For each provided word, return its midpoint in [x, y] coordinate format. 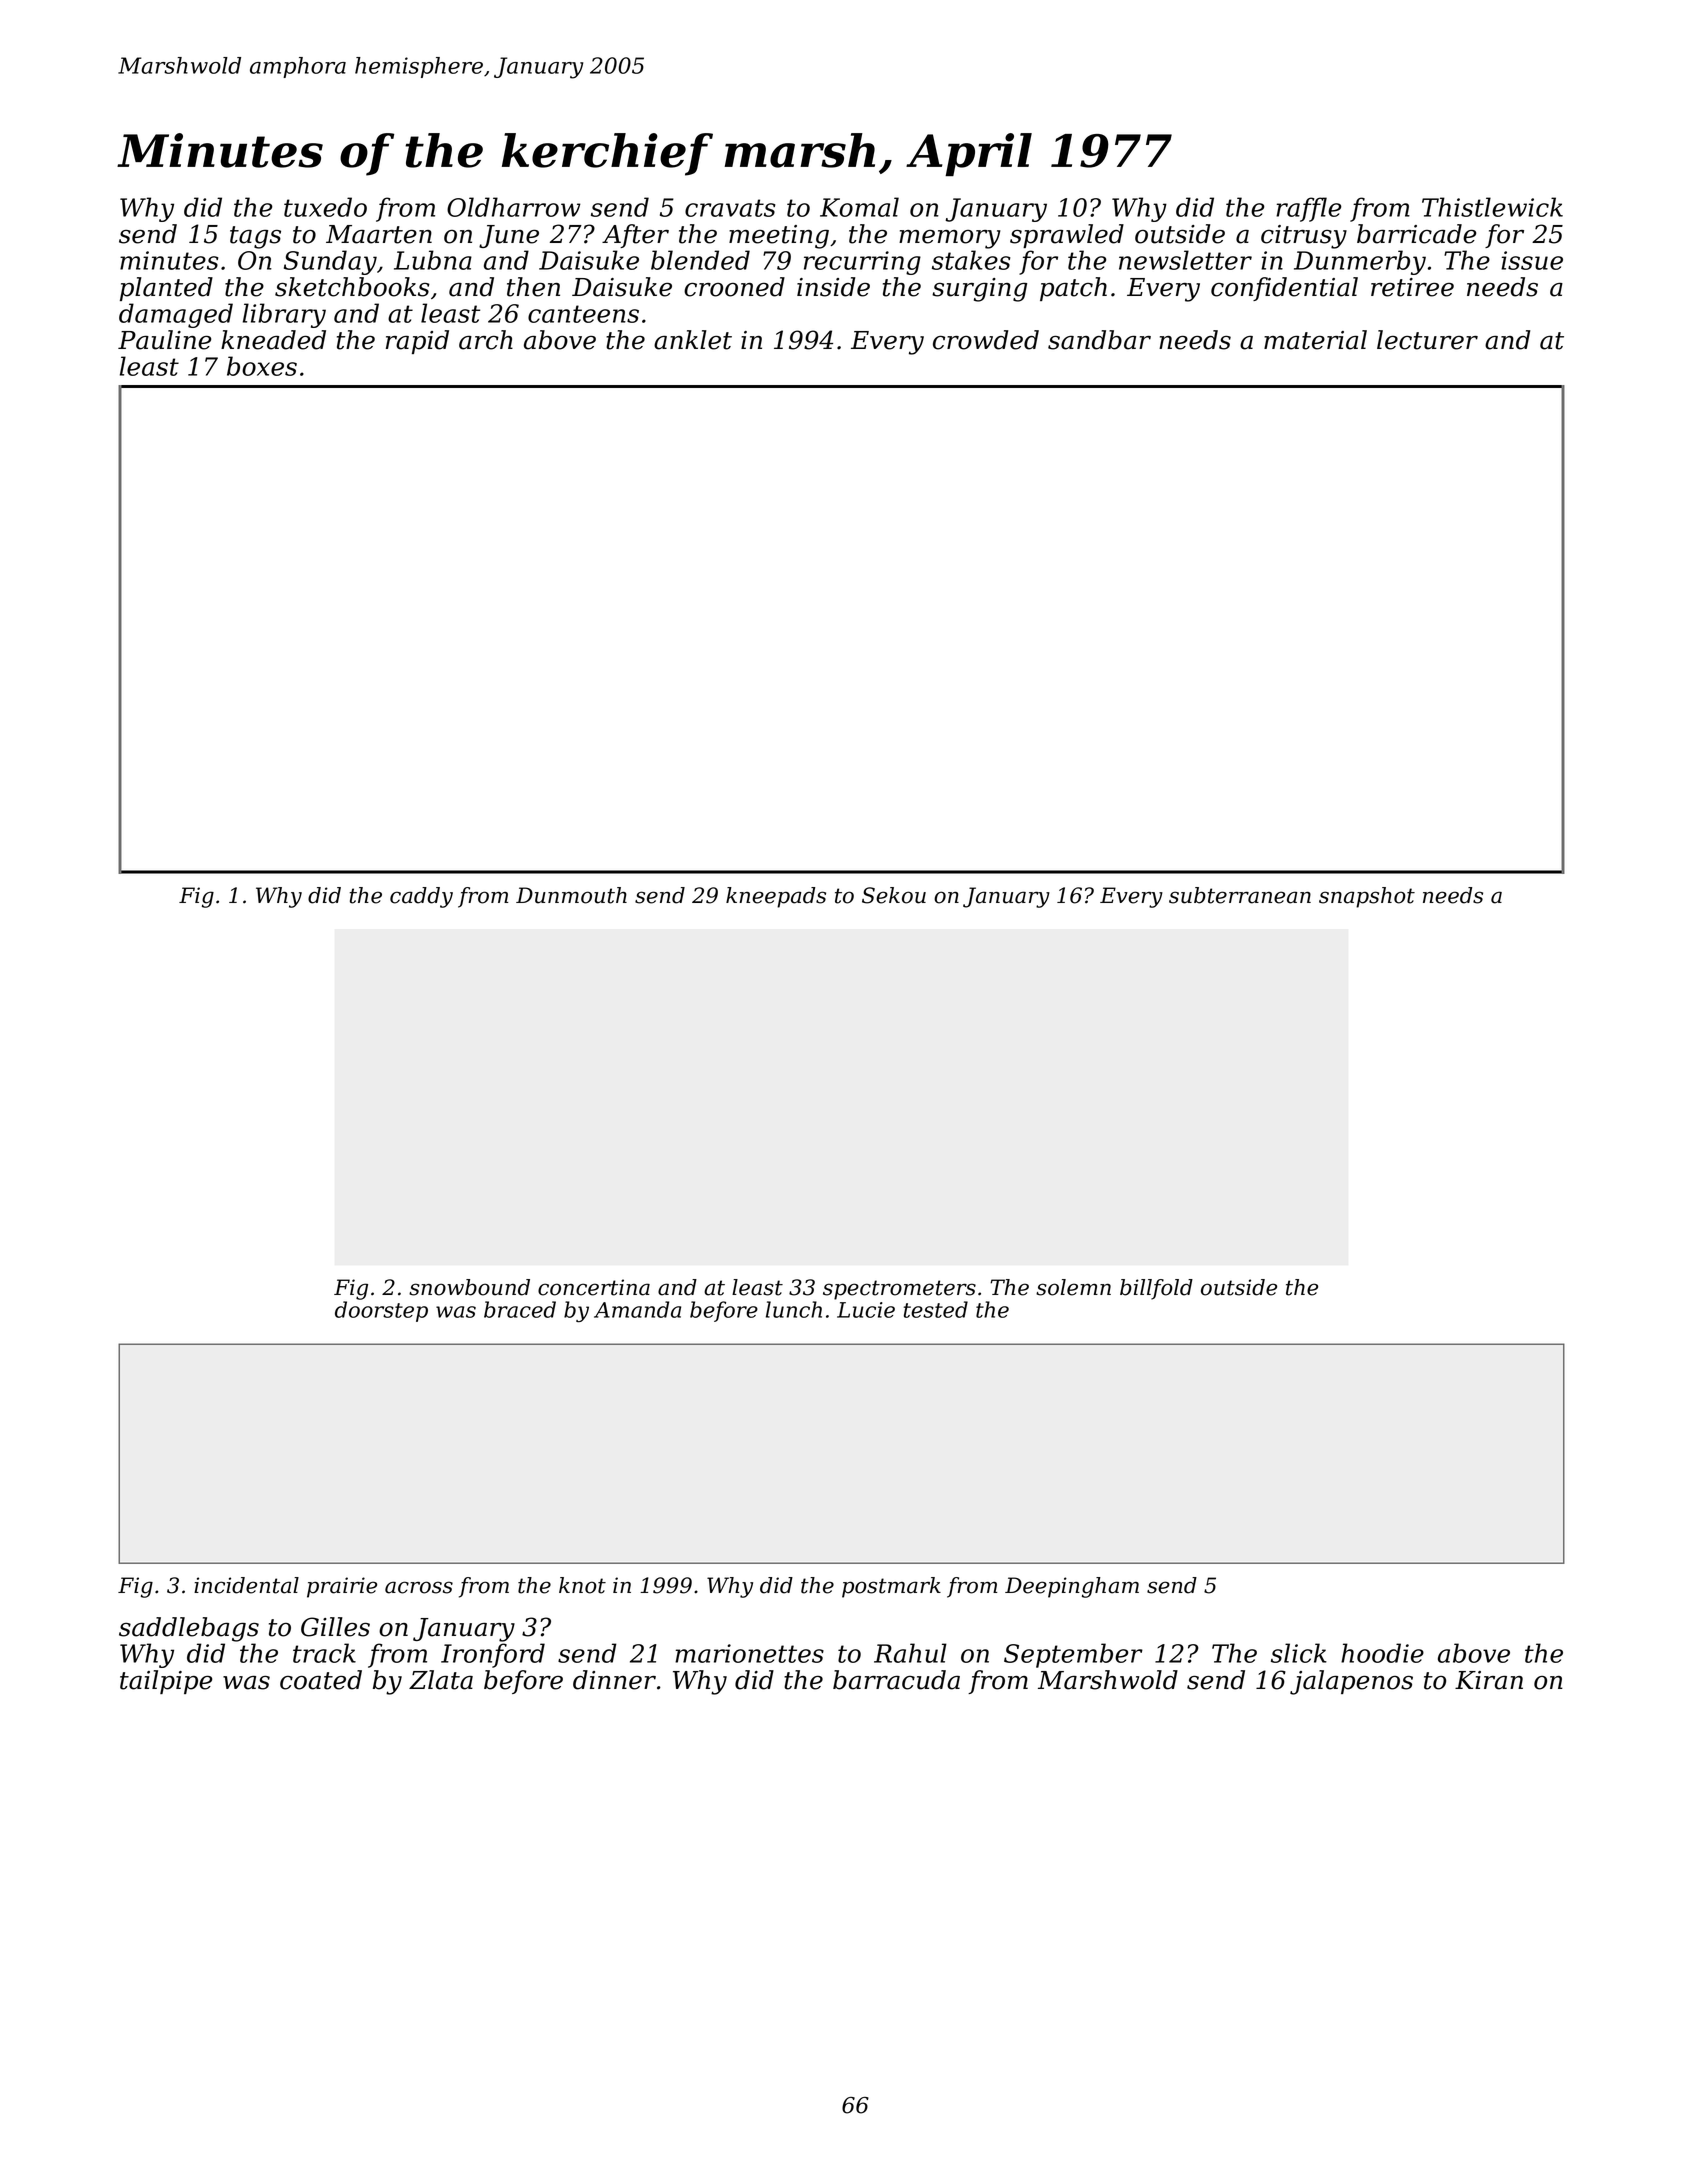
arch [486, 340]
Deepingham [1072, 1587]
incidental [246, 1585]
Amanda [637, 1309]
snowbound [469, 1287]
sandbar [1099, 340]
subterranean [1240, 895]
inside [833, 287]
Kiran [1489, 1680]
